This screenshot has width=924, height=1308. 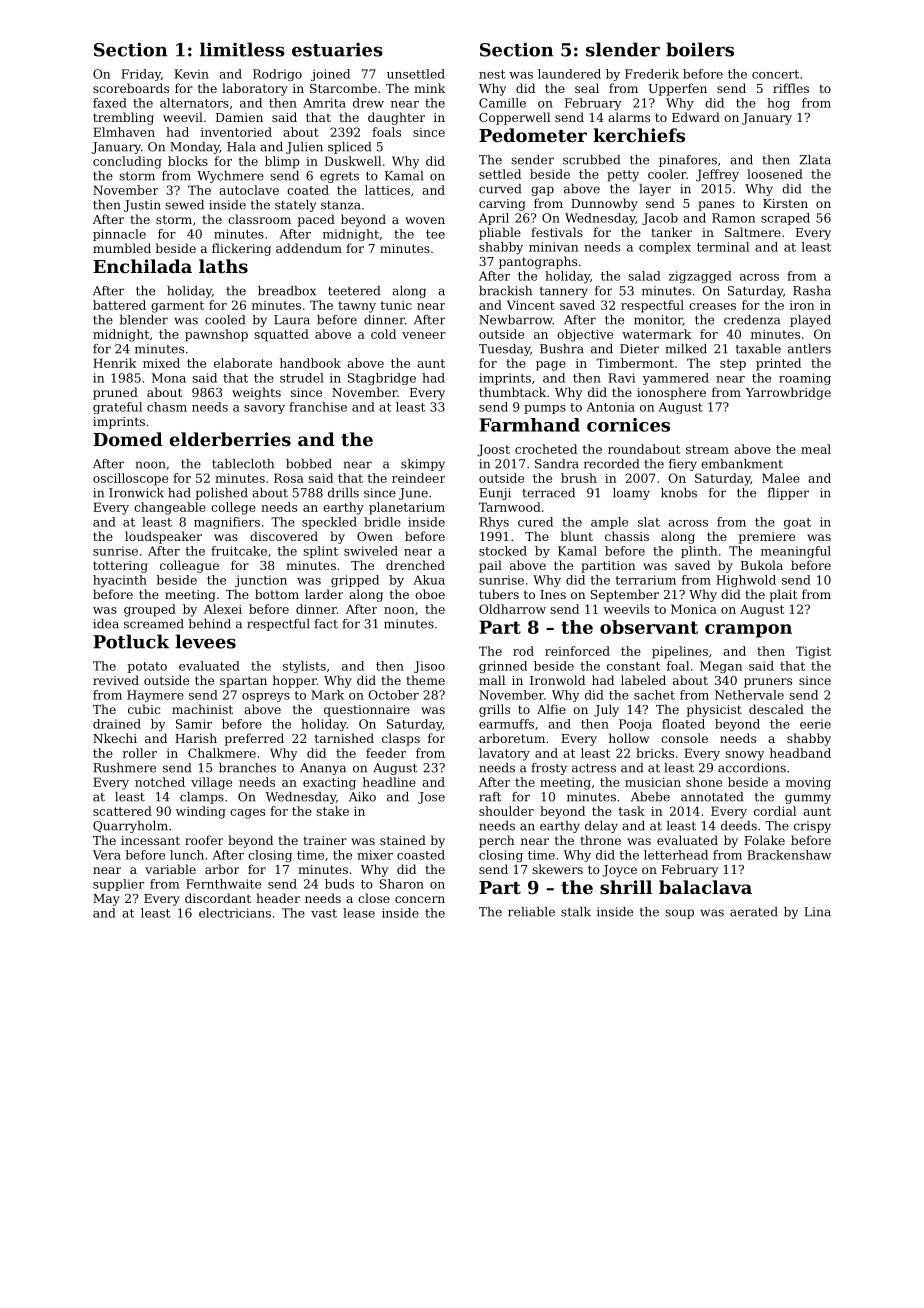 What do you see at coordinates (122, 248) in the screenshot?
I see `mumbled` at bounding box center [122, 248].
